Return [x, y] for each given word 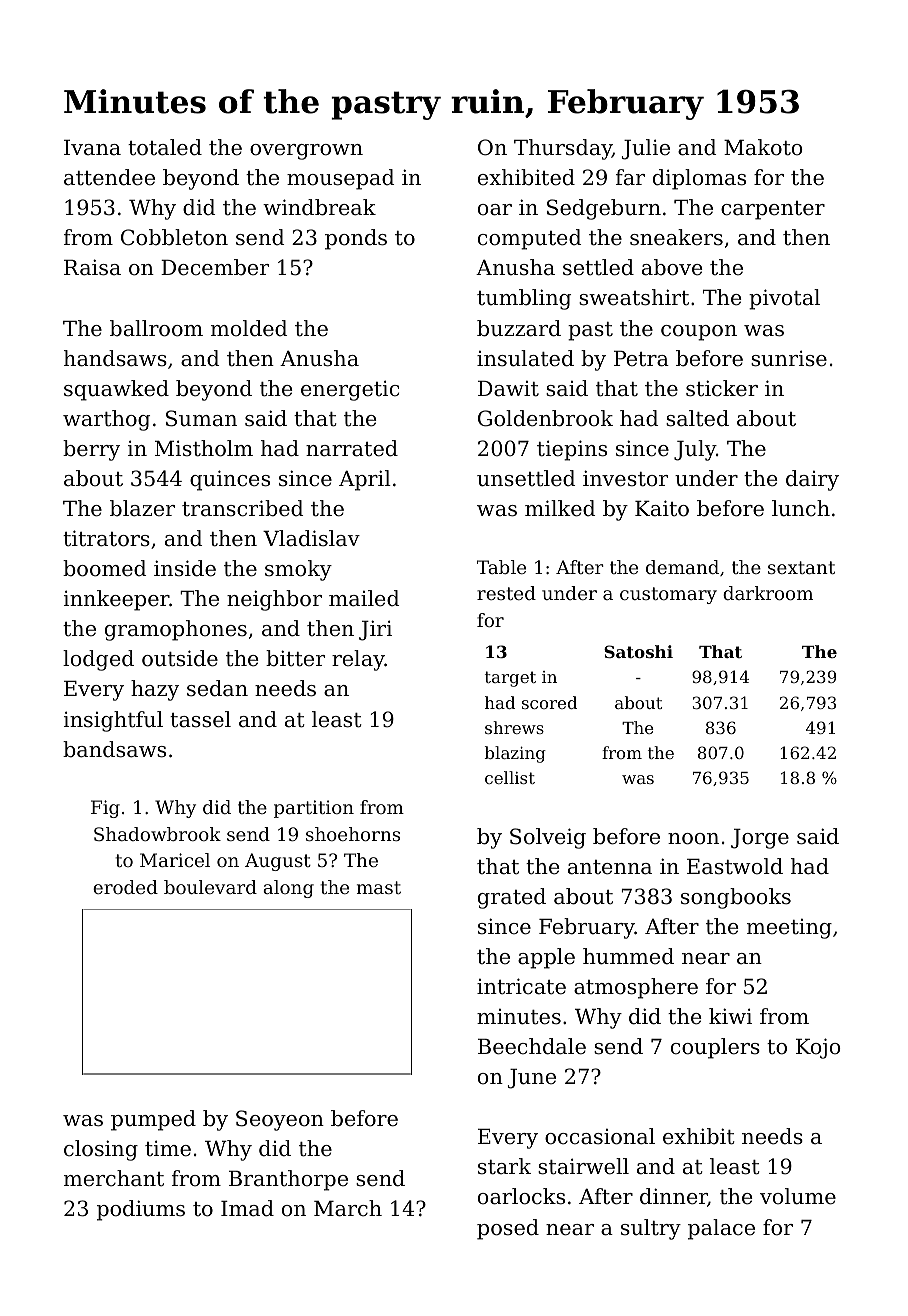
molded [249, 328]
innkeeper [116, 600]
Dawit [508, 389]
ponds [356, 239]
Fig [105, 809]
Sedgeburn [604, 209]
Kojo [818, 1048]
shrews [514, 727]
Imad [247, 1208]
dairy [812, 480]
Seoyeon [280, 1120]
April [365, 480]
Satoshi [638, 651]
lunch [801, 508]
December [215, 267]
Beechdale [532, 1046]
